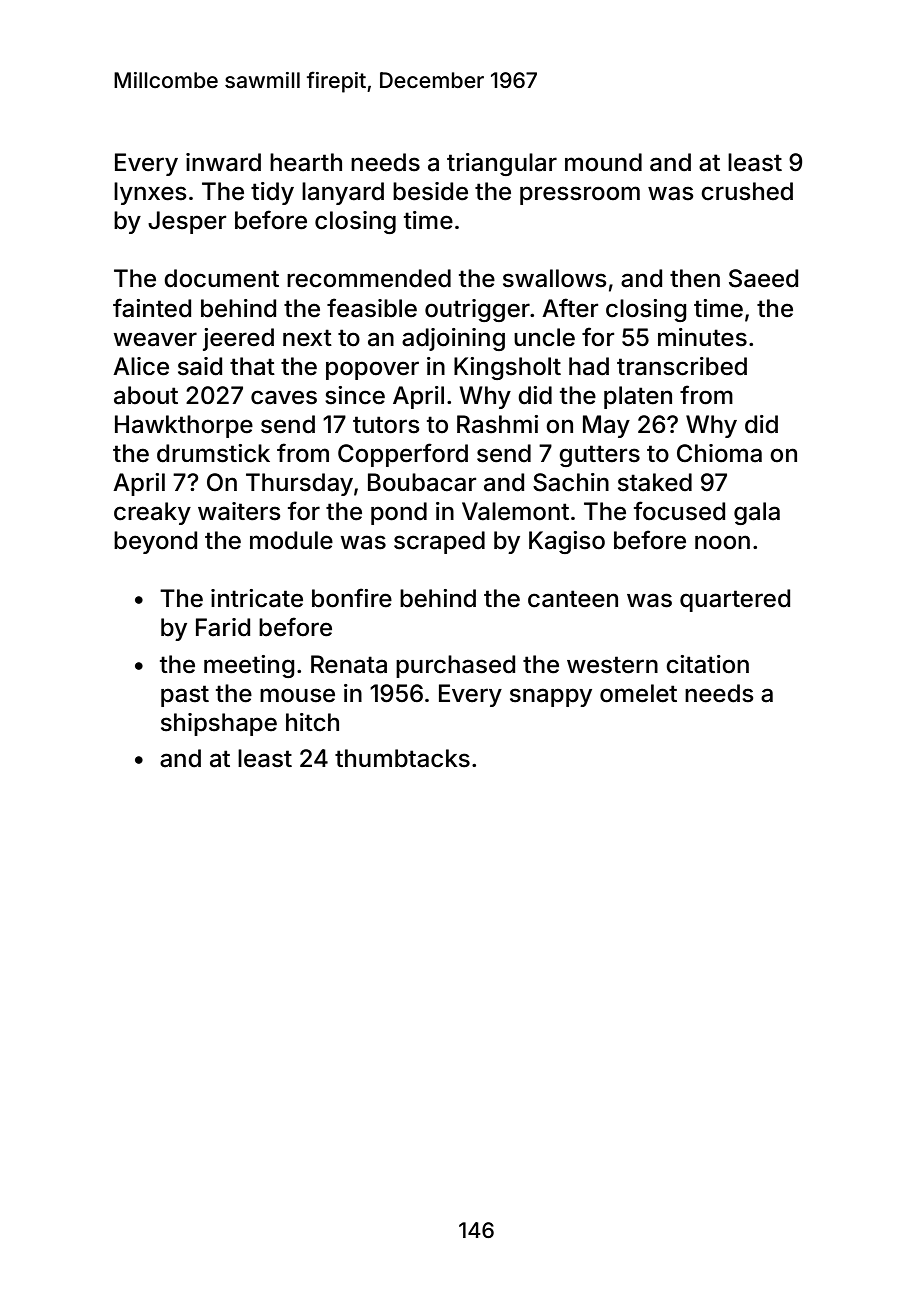  Describe the element at coordinates (695, 278) in the screenshot. I see `then` at that location.
